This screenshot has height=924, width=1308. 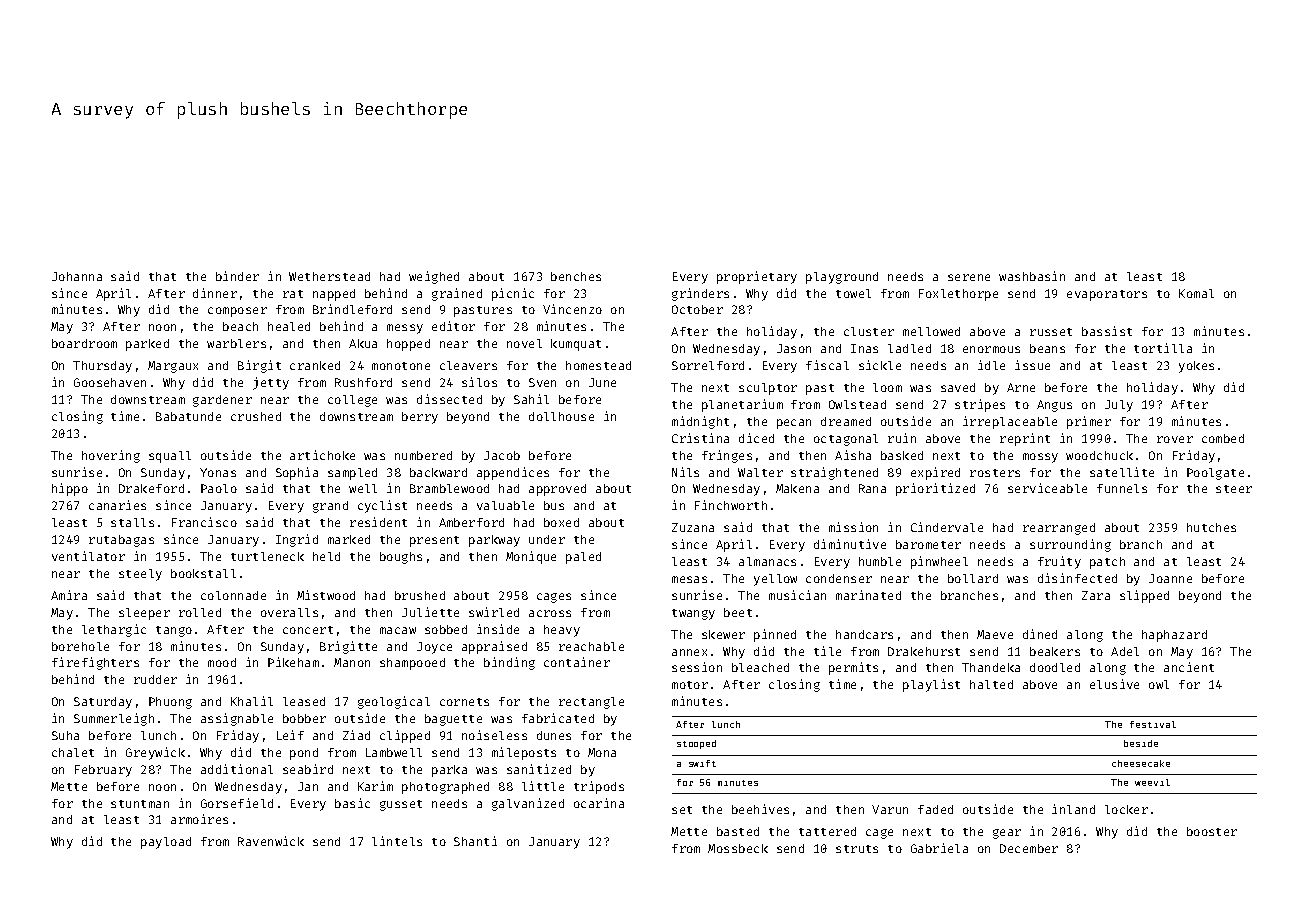 I want to click on Ravenwick, so click(x=271, y=841).
